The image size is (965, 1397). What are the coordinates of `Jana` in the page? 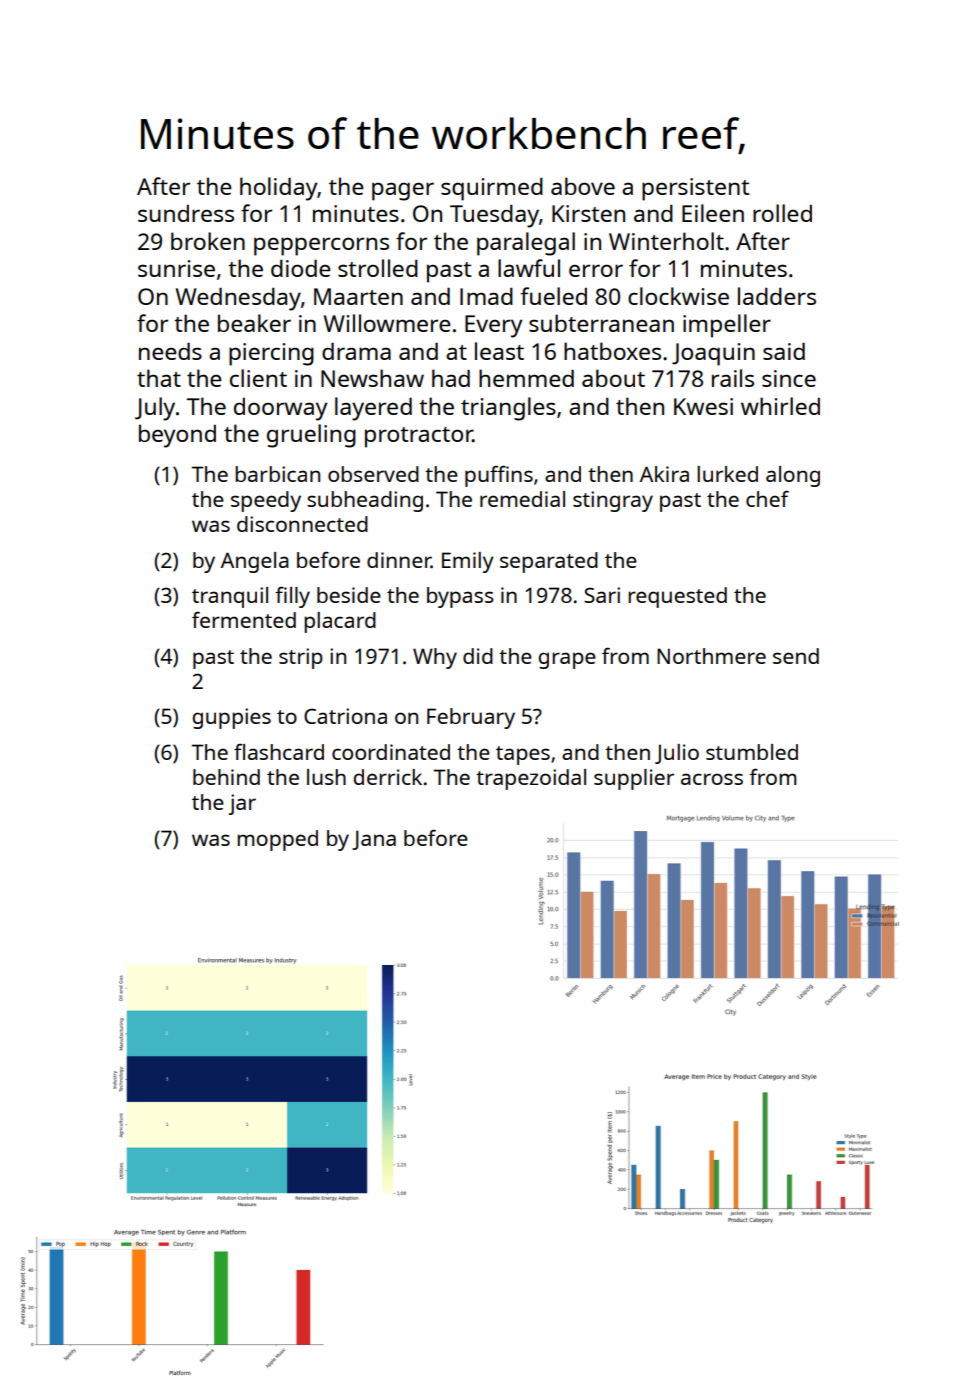 It's located at (374, 840).
